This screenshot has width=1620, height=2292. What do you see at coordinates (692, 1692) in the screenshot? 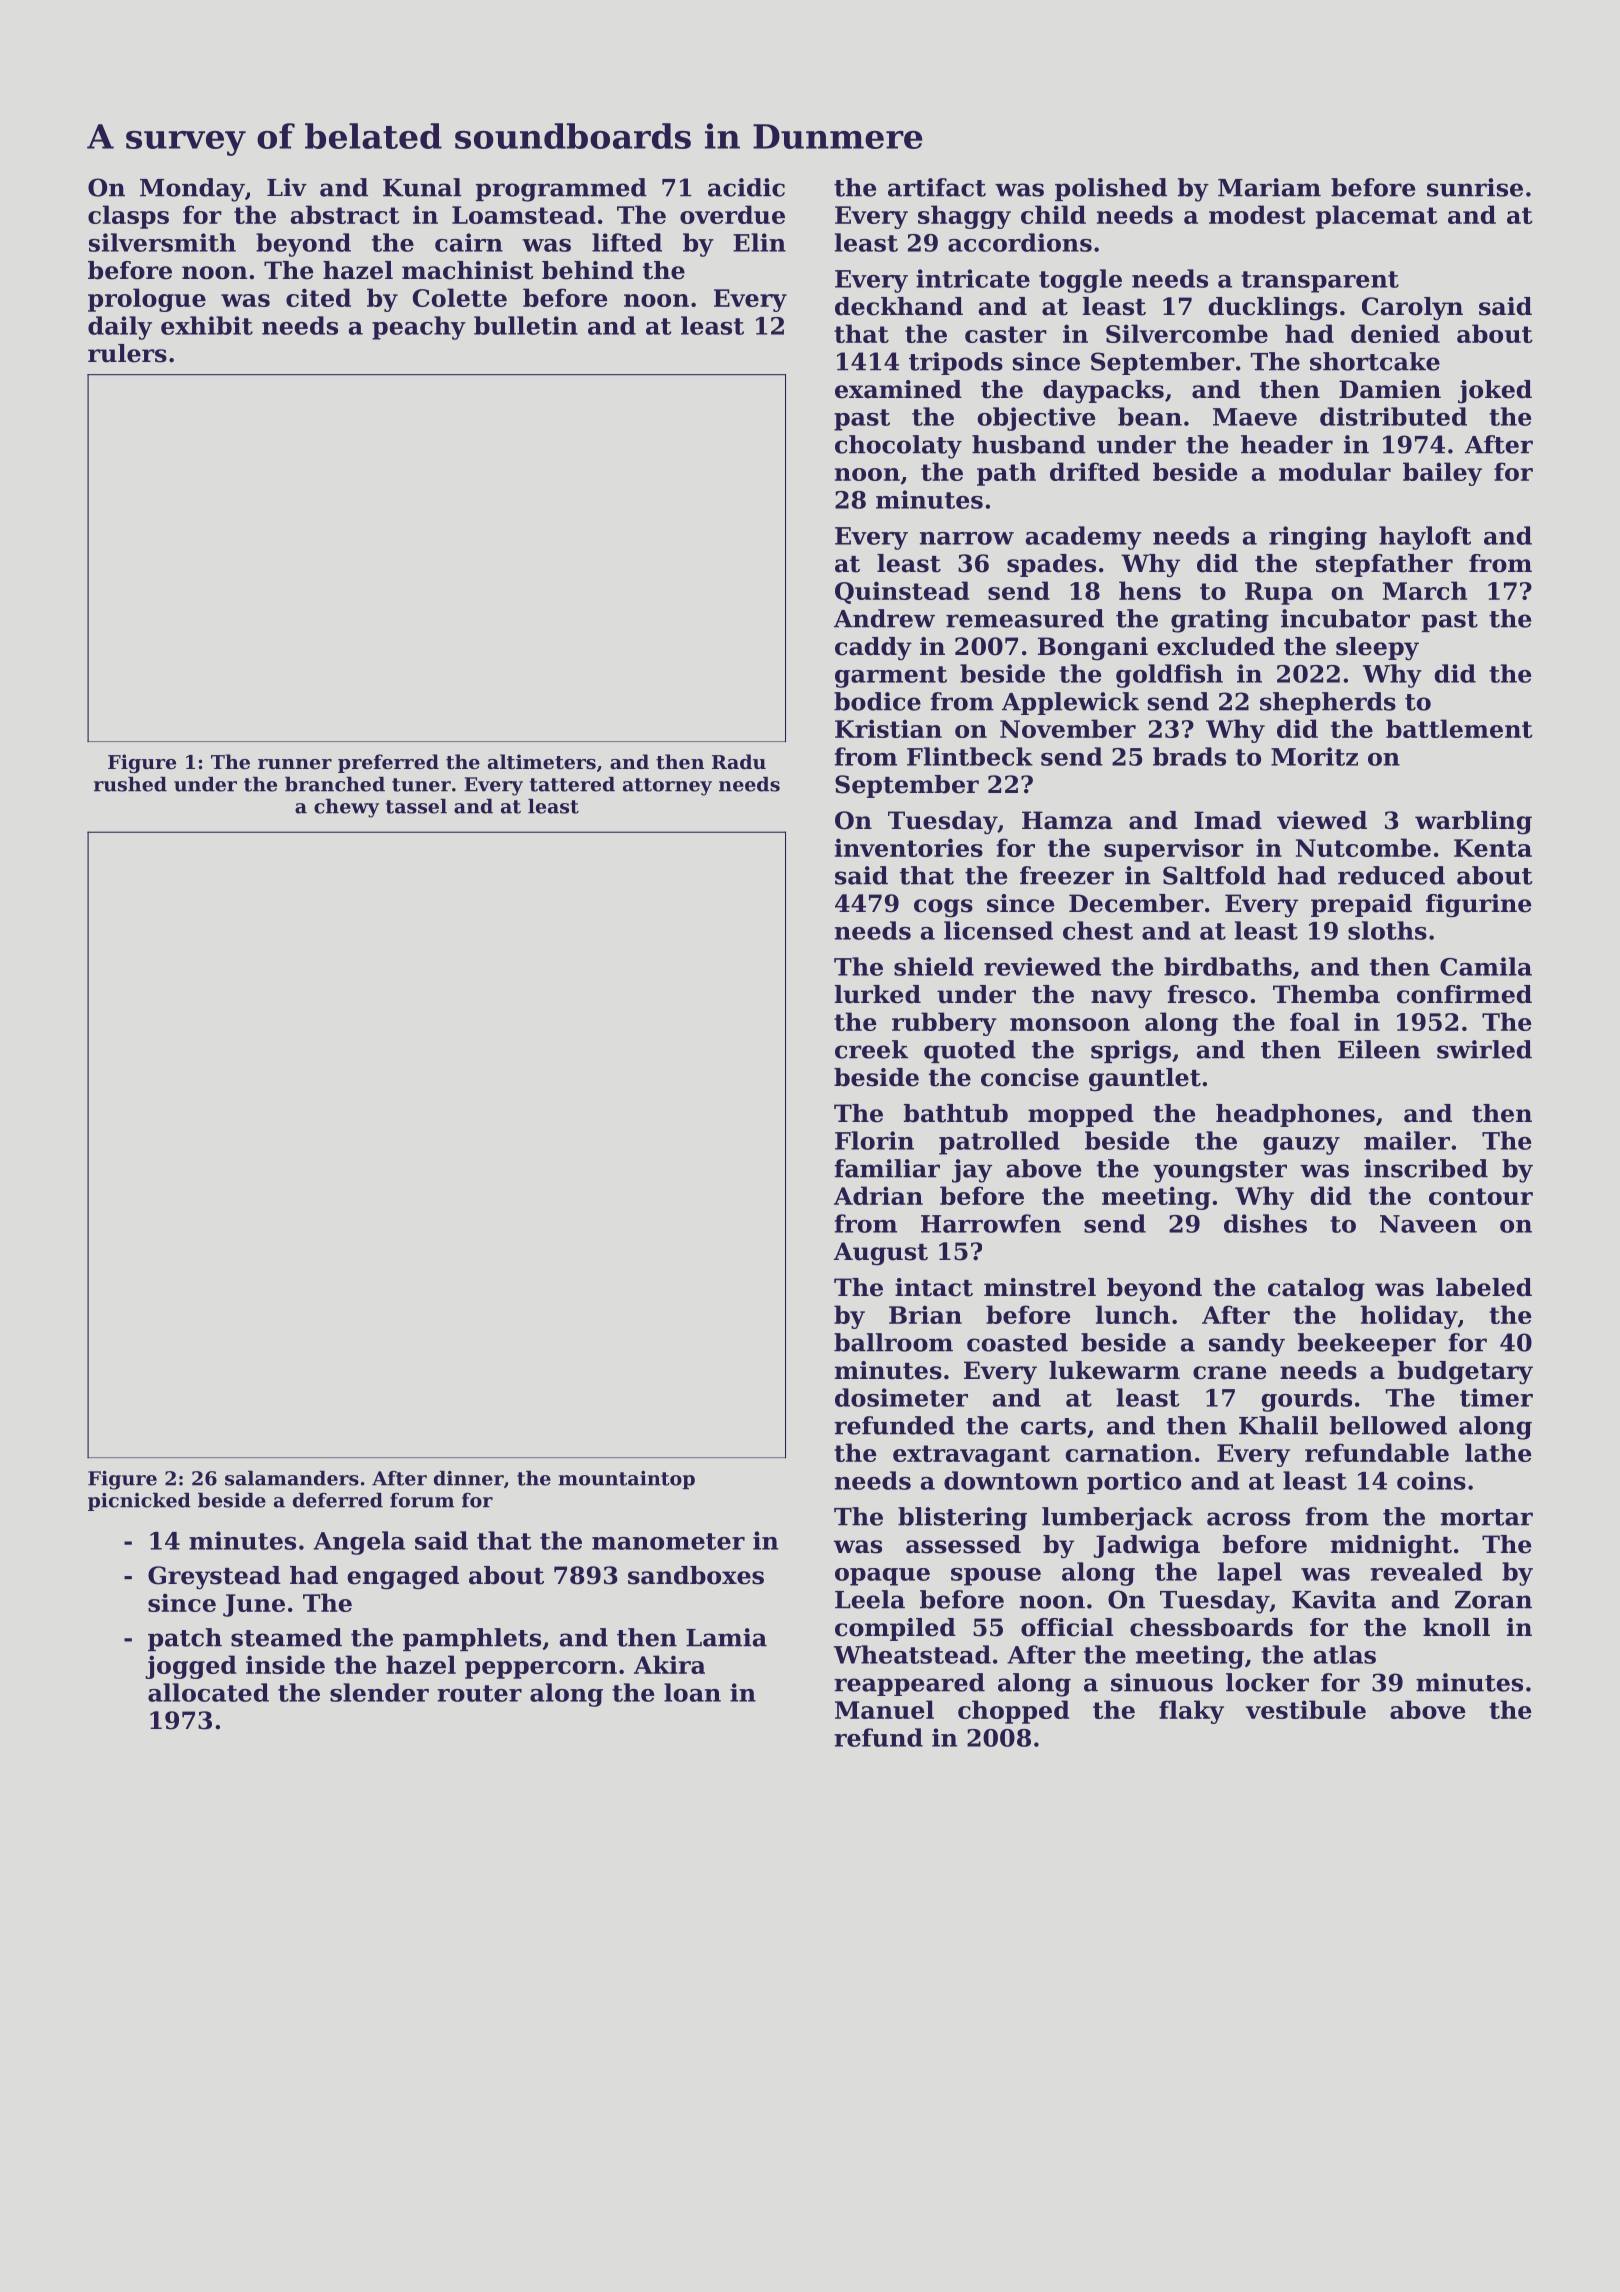
I see `loan` at bounding box center [692, 1692].
